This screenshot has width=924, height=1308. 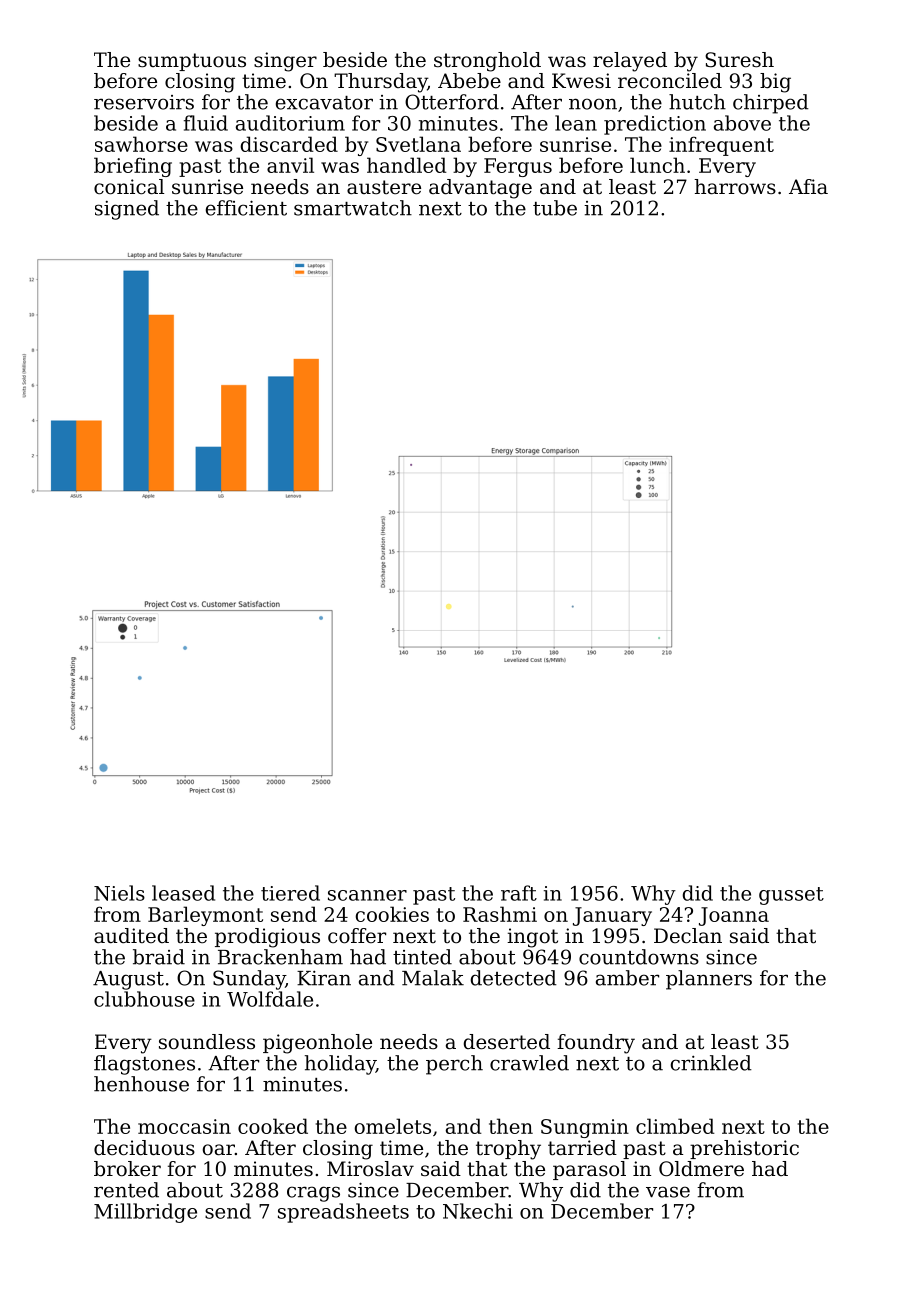 I want to click on Afia, so click(x=808, y=187).
